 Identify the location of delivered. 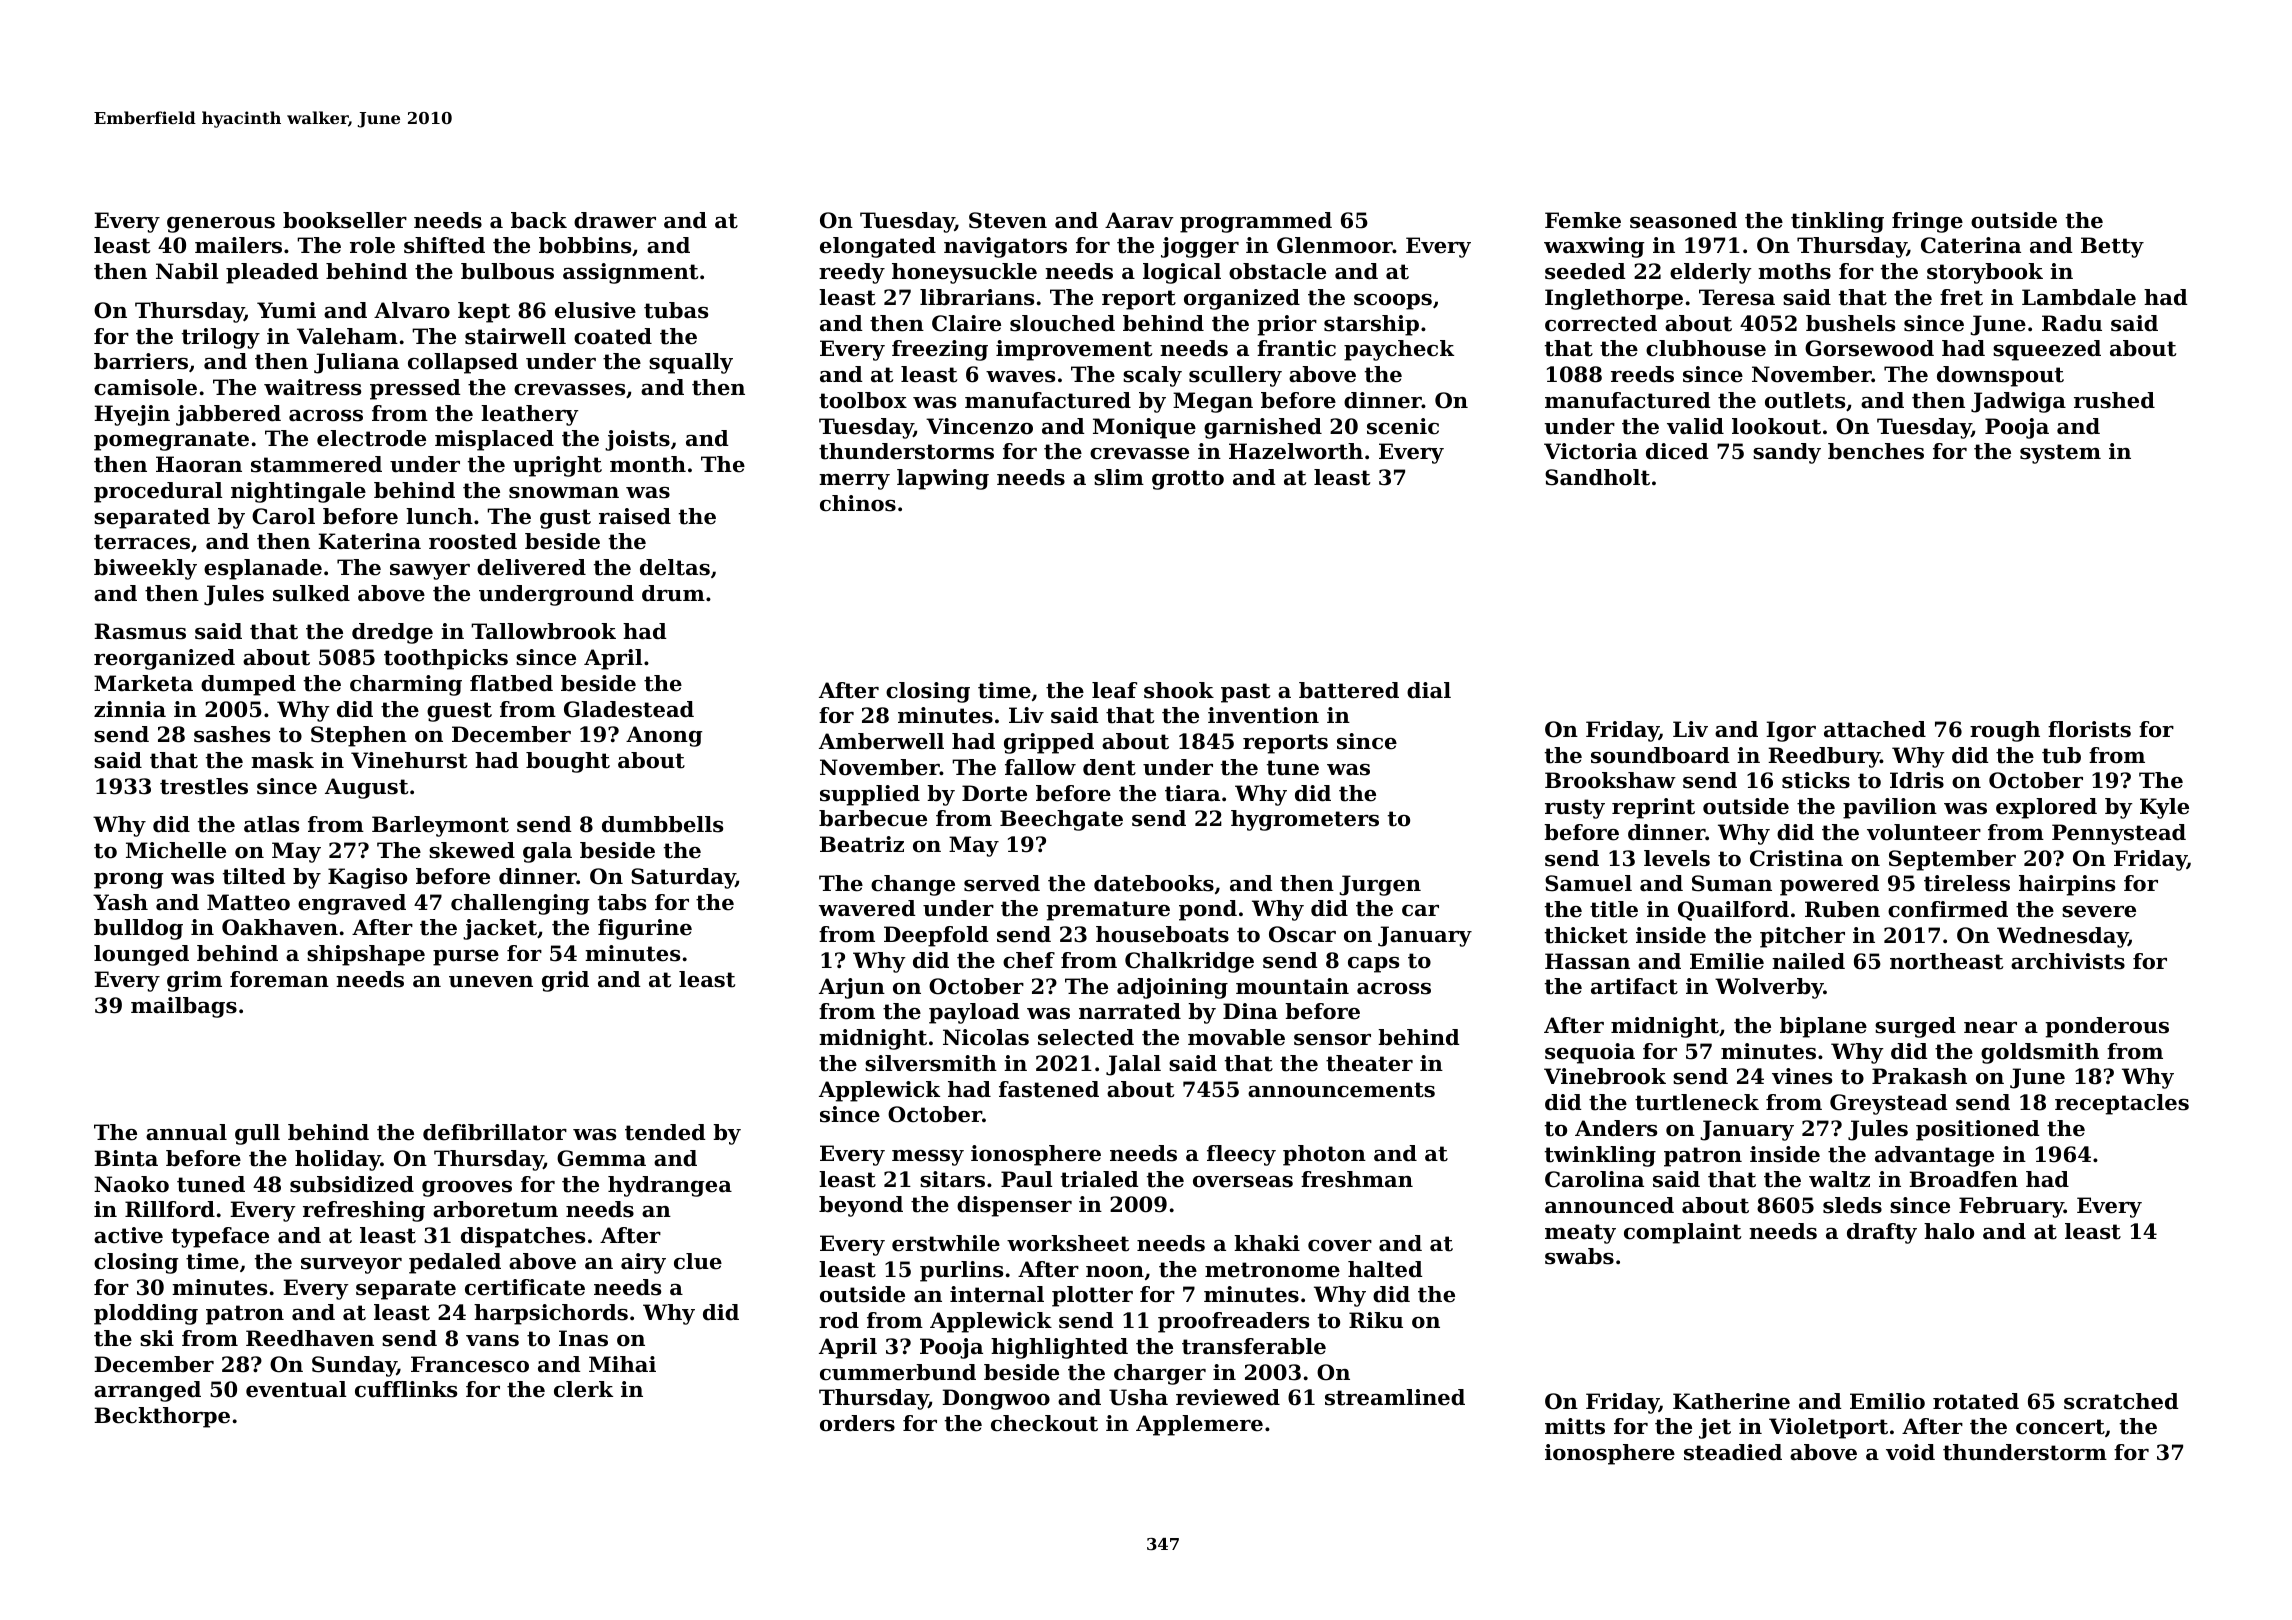
(531, 567).
